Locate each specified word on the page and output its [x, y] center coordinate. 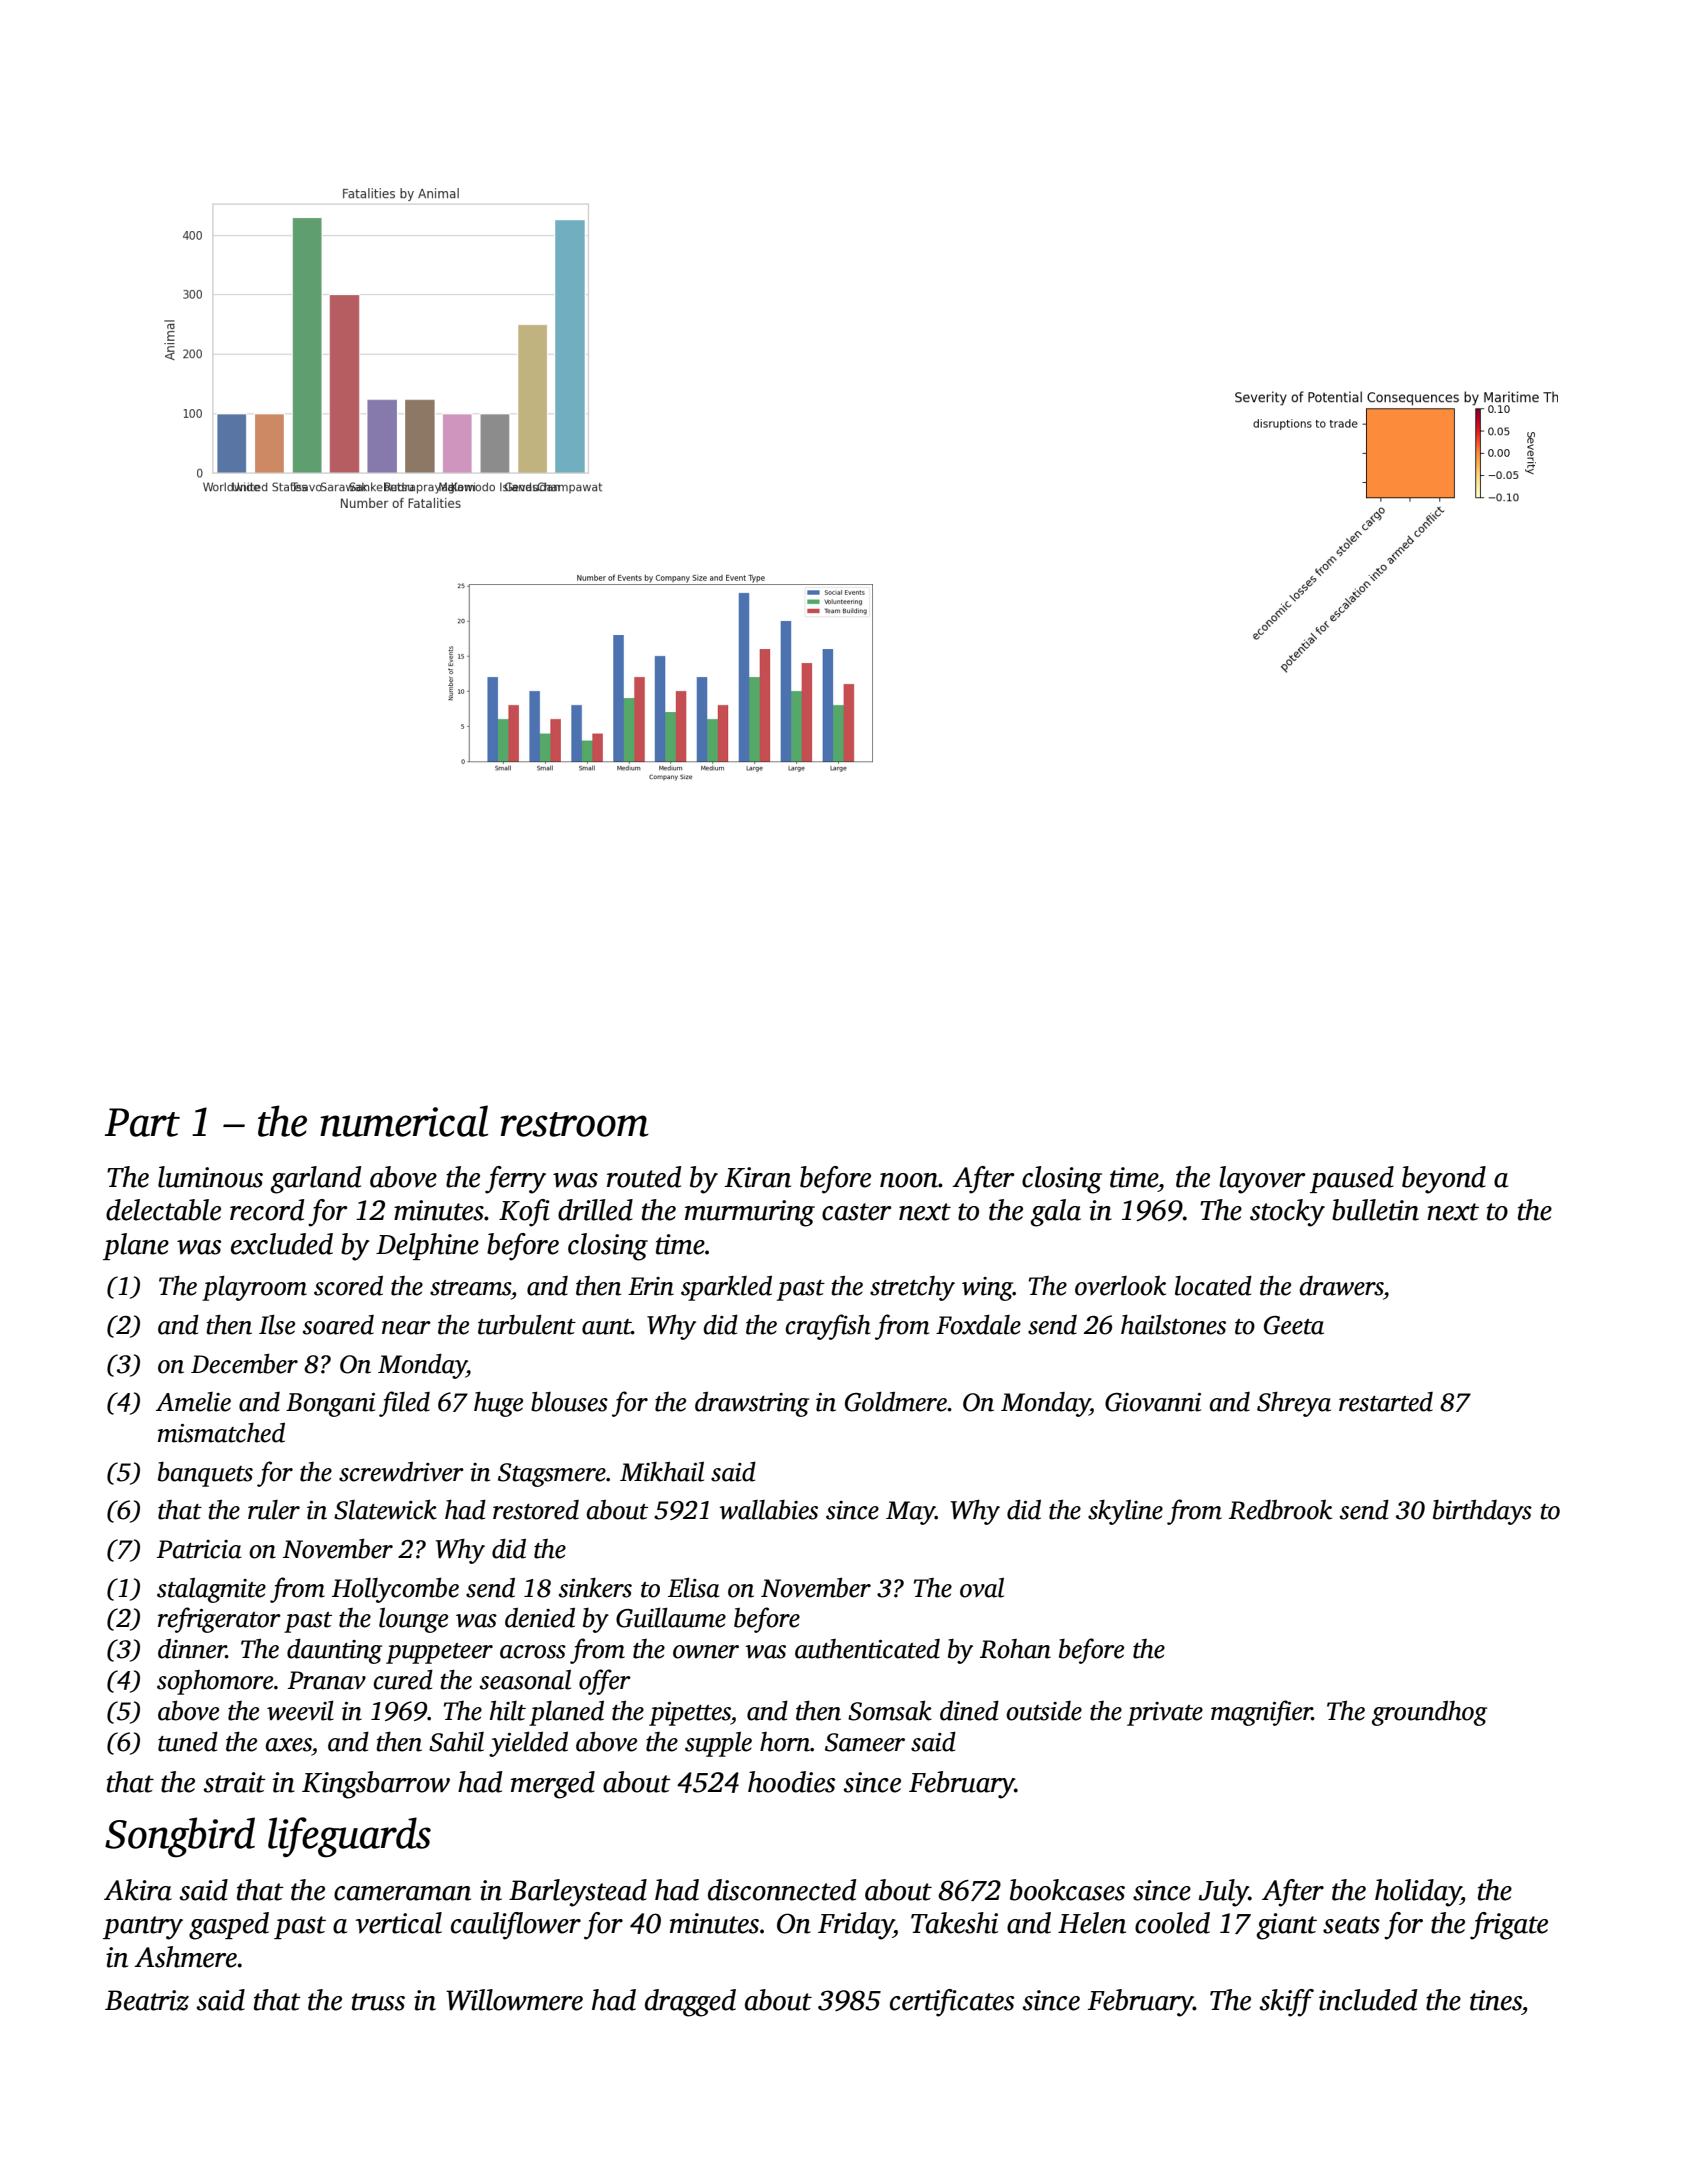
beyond [1444, 1180]
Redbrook [1280, 1510]
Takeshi [954, 1923]
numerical [404, 1121]
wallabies [768, 1510]
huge [498, 1404]
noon [909, 1180]
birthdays [1482, 1512]
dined [969, 1710]
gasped [229, 1926]
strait [234, 1782]
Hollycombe [395, 1590]
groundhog [1429, 1713]
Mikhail [662, 1471]
